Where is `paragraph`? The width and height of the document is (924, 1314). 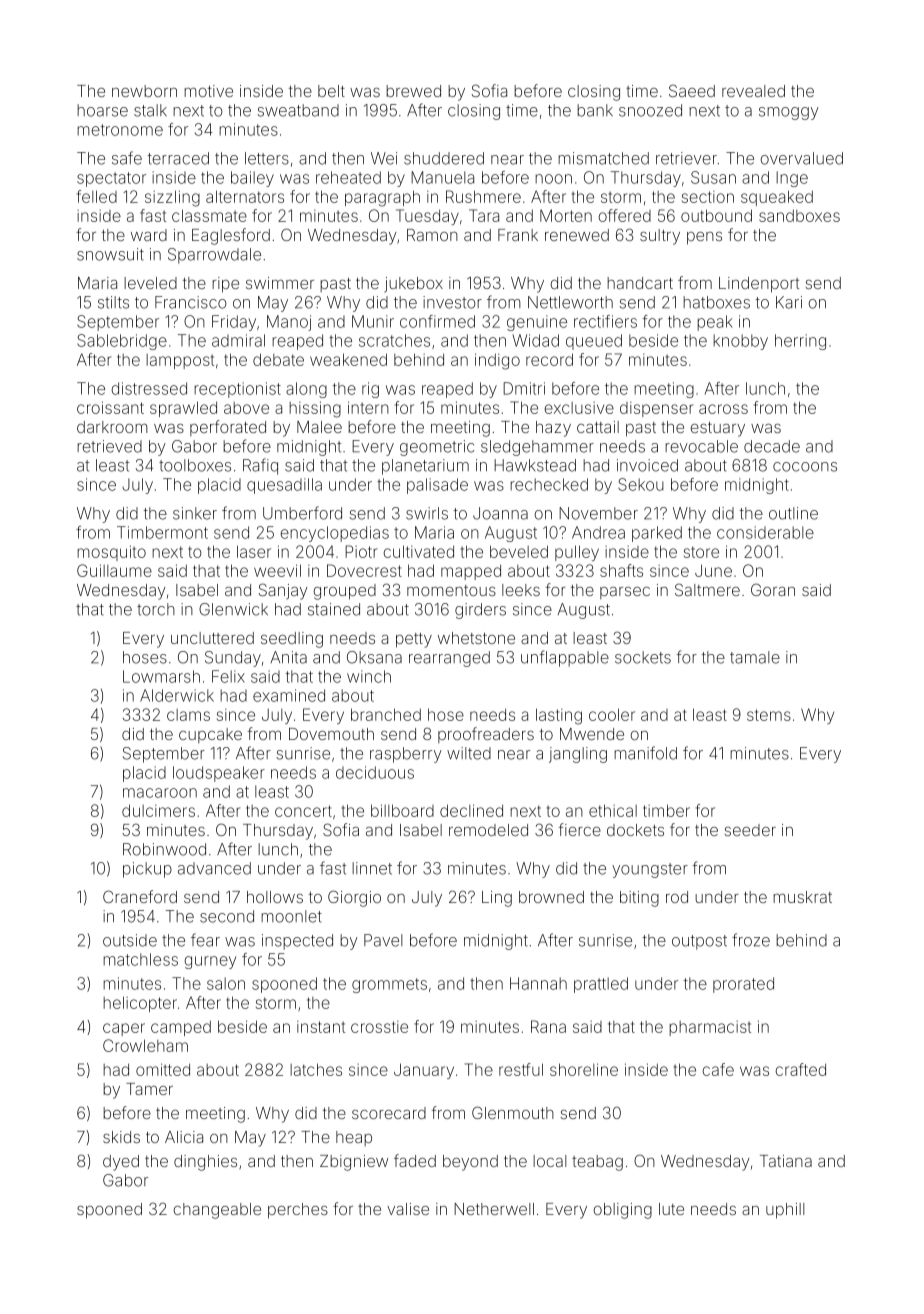 paragraph is located at coordinates (382, 198).
